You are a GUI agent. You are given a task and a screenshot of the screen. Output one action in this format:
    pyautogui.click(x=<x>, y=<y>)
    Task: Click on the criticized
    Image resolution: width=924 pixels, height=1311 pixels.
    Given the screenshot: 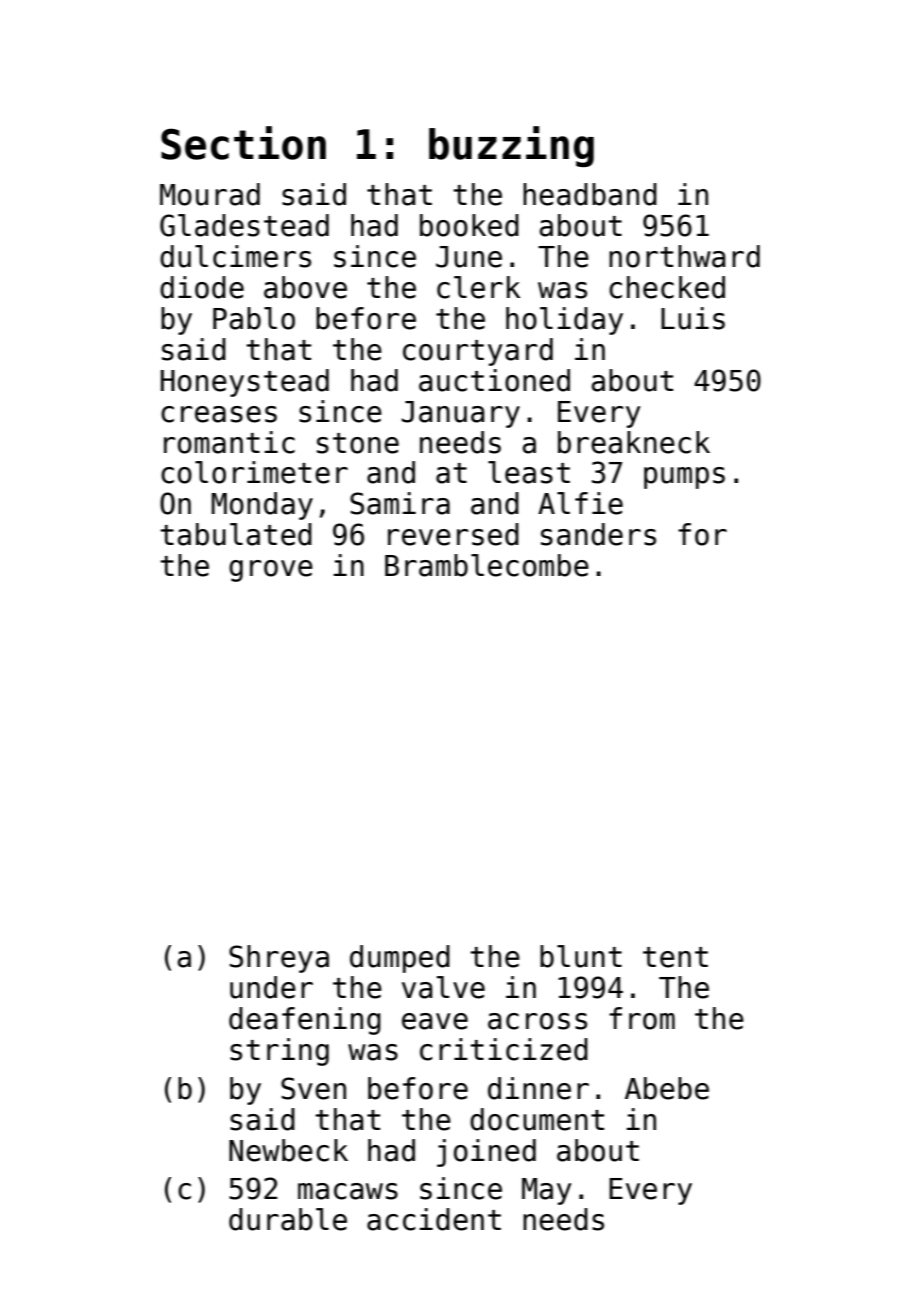 What is the action you would take?
    pyautogui.click(x=504, y=1049)
